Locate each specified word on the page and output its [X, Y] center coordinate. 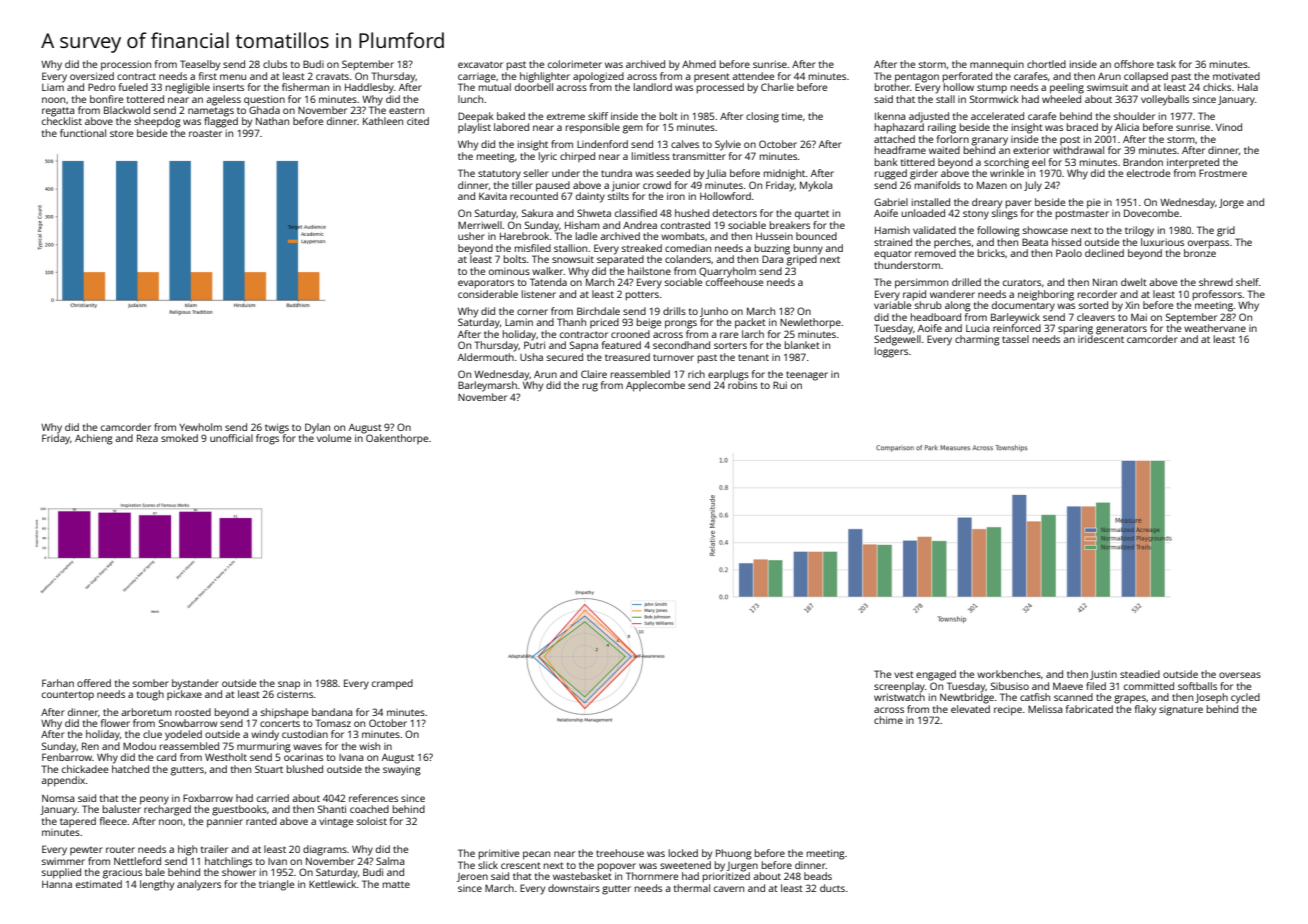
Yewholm [200, 427]
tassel [1015, 339]
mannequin [997, 65]
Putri [534, 345]
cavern [729, 889]
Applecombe [655, 386]
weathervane [1215, 328]
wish [369, 746]
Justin [1103, 675]
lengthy [157, 885]
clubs [275, 64]
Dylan [317, 428]
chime [888, 720]
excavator [480, 64]
